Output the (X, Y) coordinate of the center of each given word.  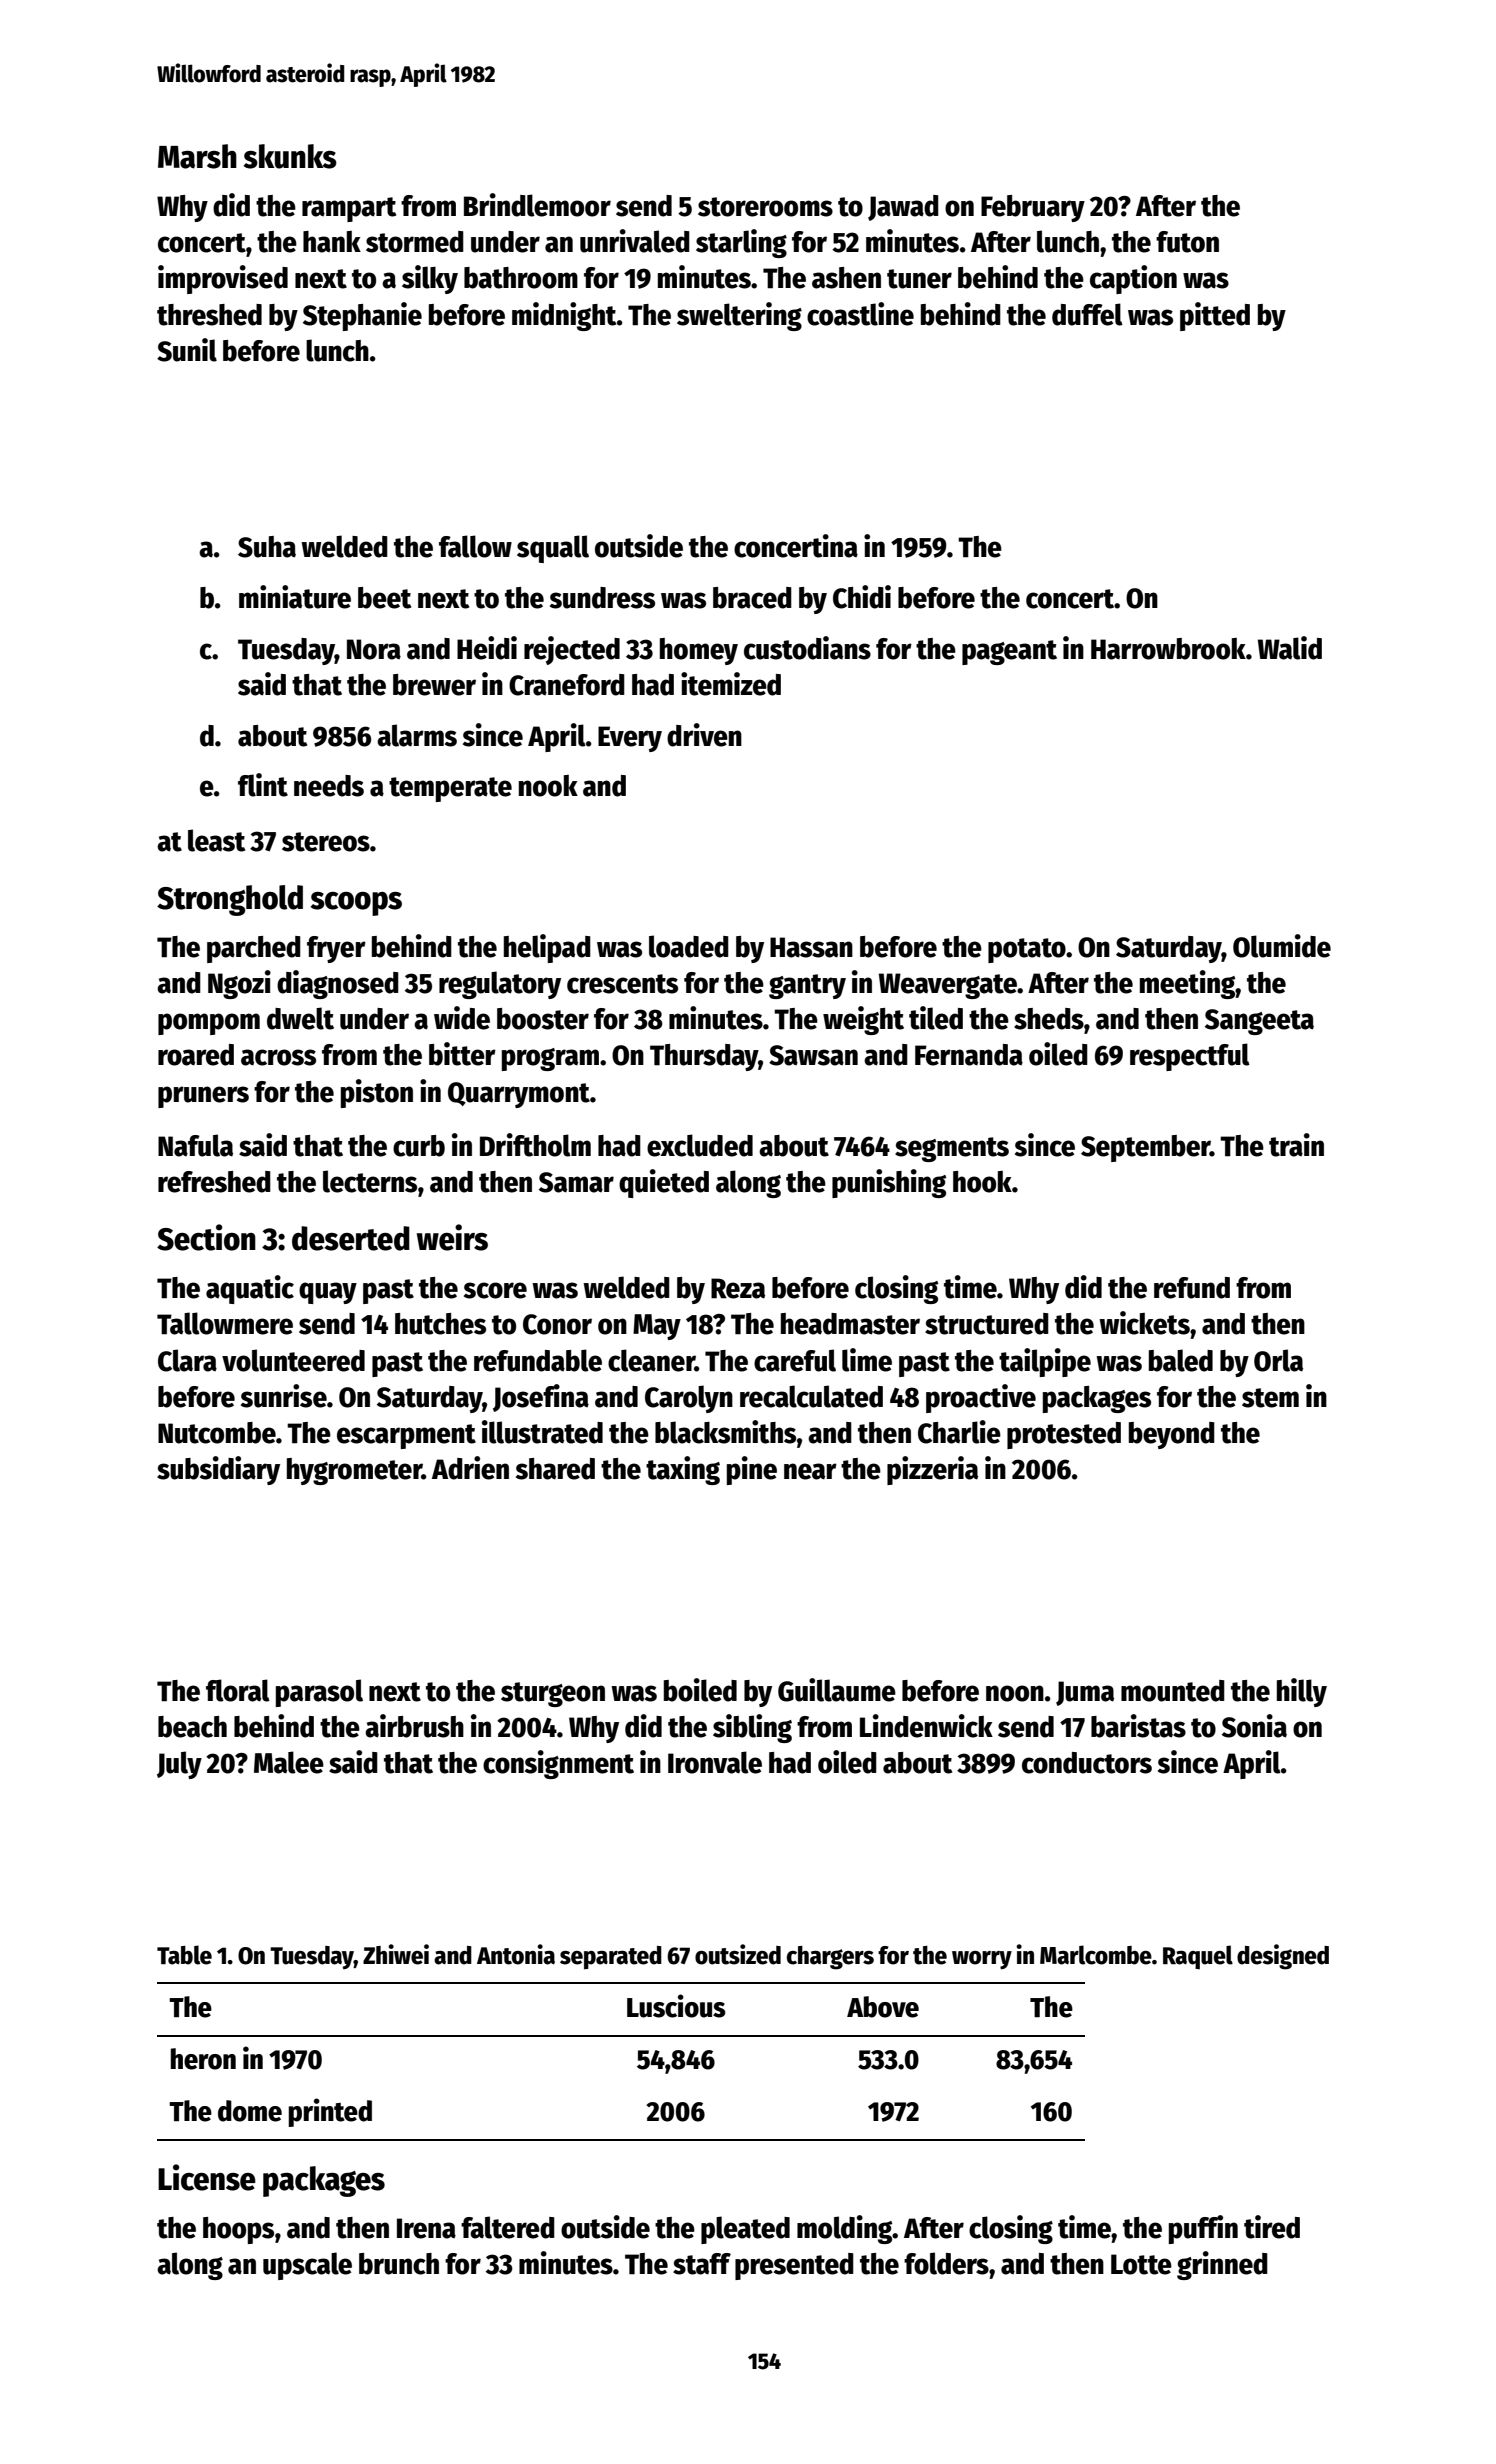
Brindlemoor (537, 205)
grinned (1222, 2265)
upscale (307, 2266)
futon (1187, 242)
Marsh (197, 156)
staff (702, 2264)
